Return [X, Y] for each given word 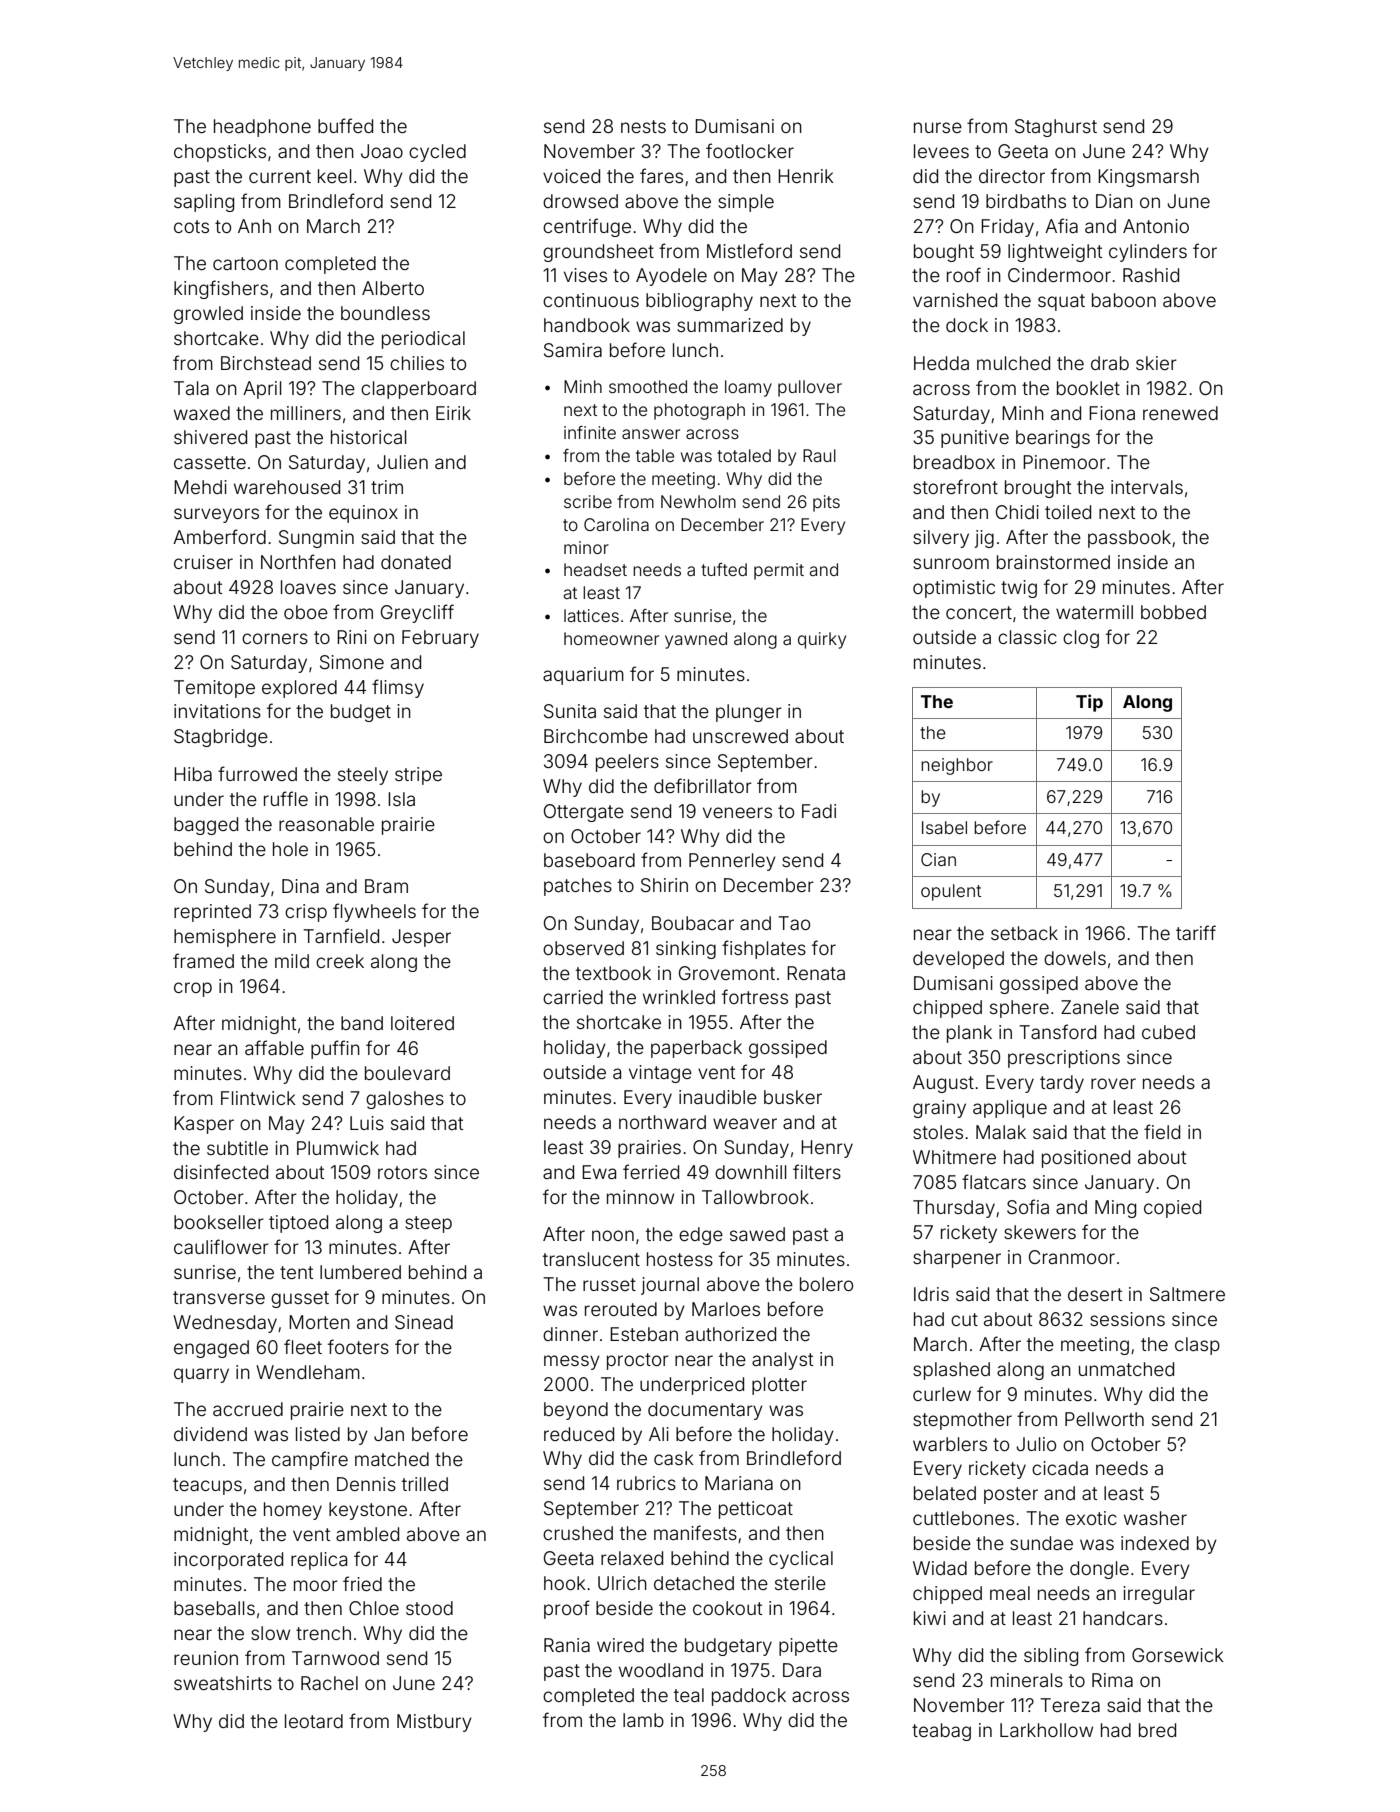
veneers [737, 812]
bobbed [1173, 612]
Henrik [806, 176]
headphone [262, 128]
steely [363, 776]
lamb [643, 1720]
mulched [1013, 363]
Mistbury [434, 1723]
